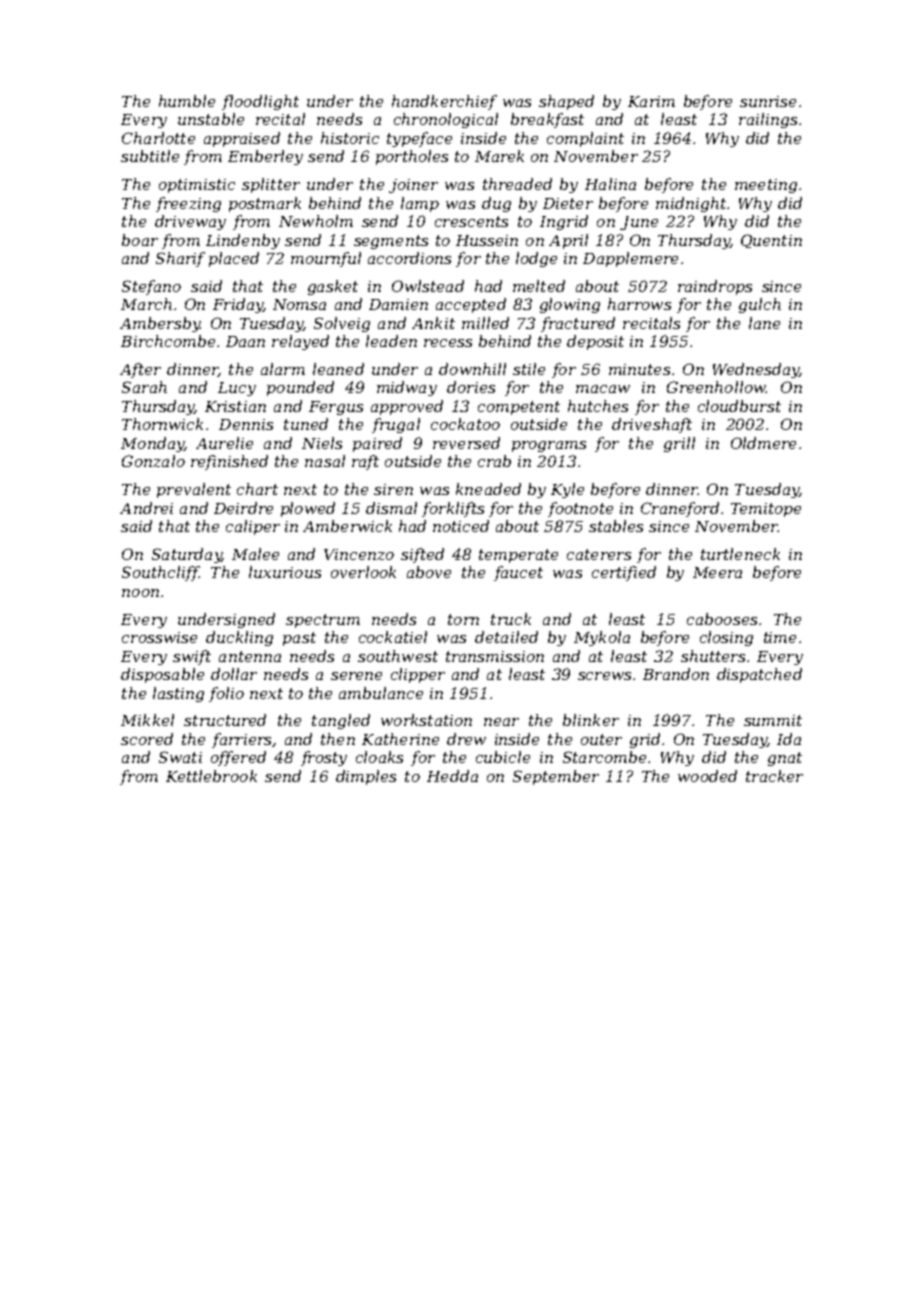 The height and width of the screenshot is (1308, 924). Describe the element at coordinates (197, 186) in the screenshot. I see `optimistic` at that location.
